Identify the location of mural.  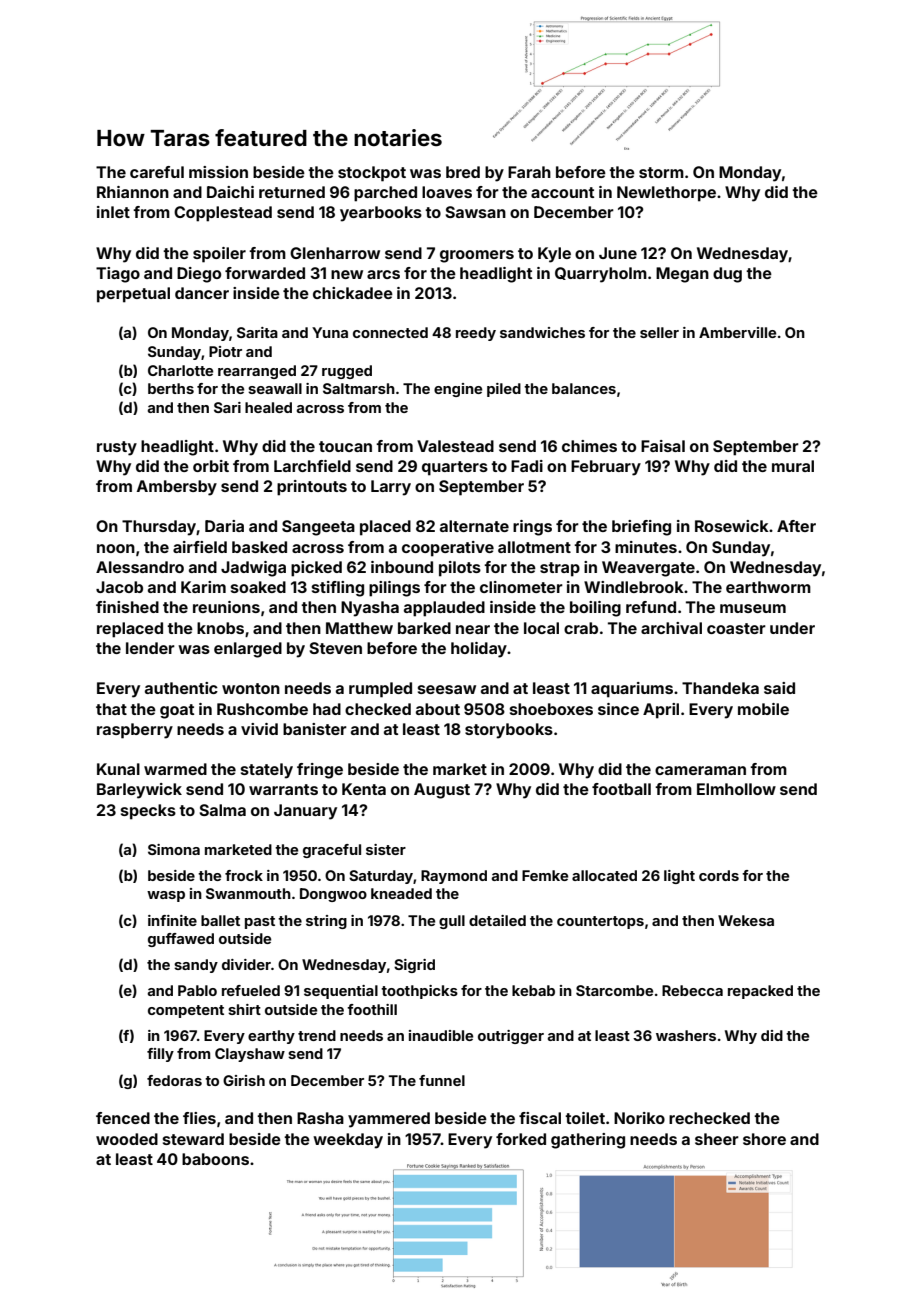
(793, 466).
